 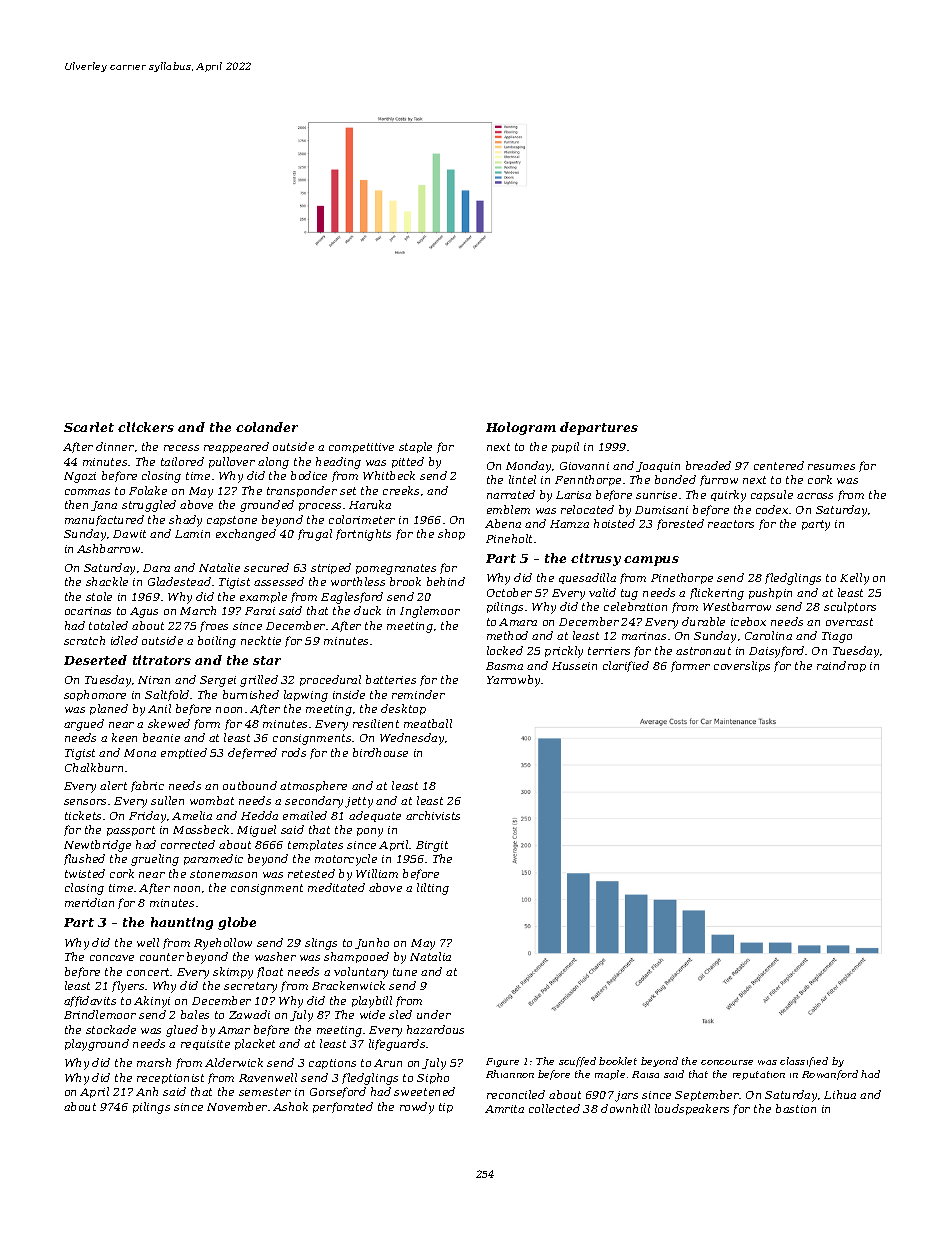 I want to click on boiling, so click(x=217, y=642).
